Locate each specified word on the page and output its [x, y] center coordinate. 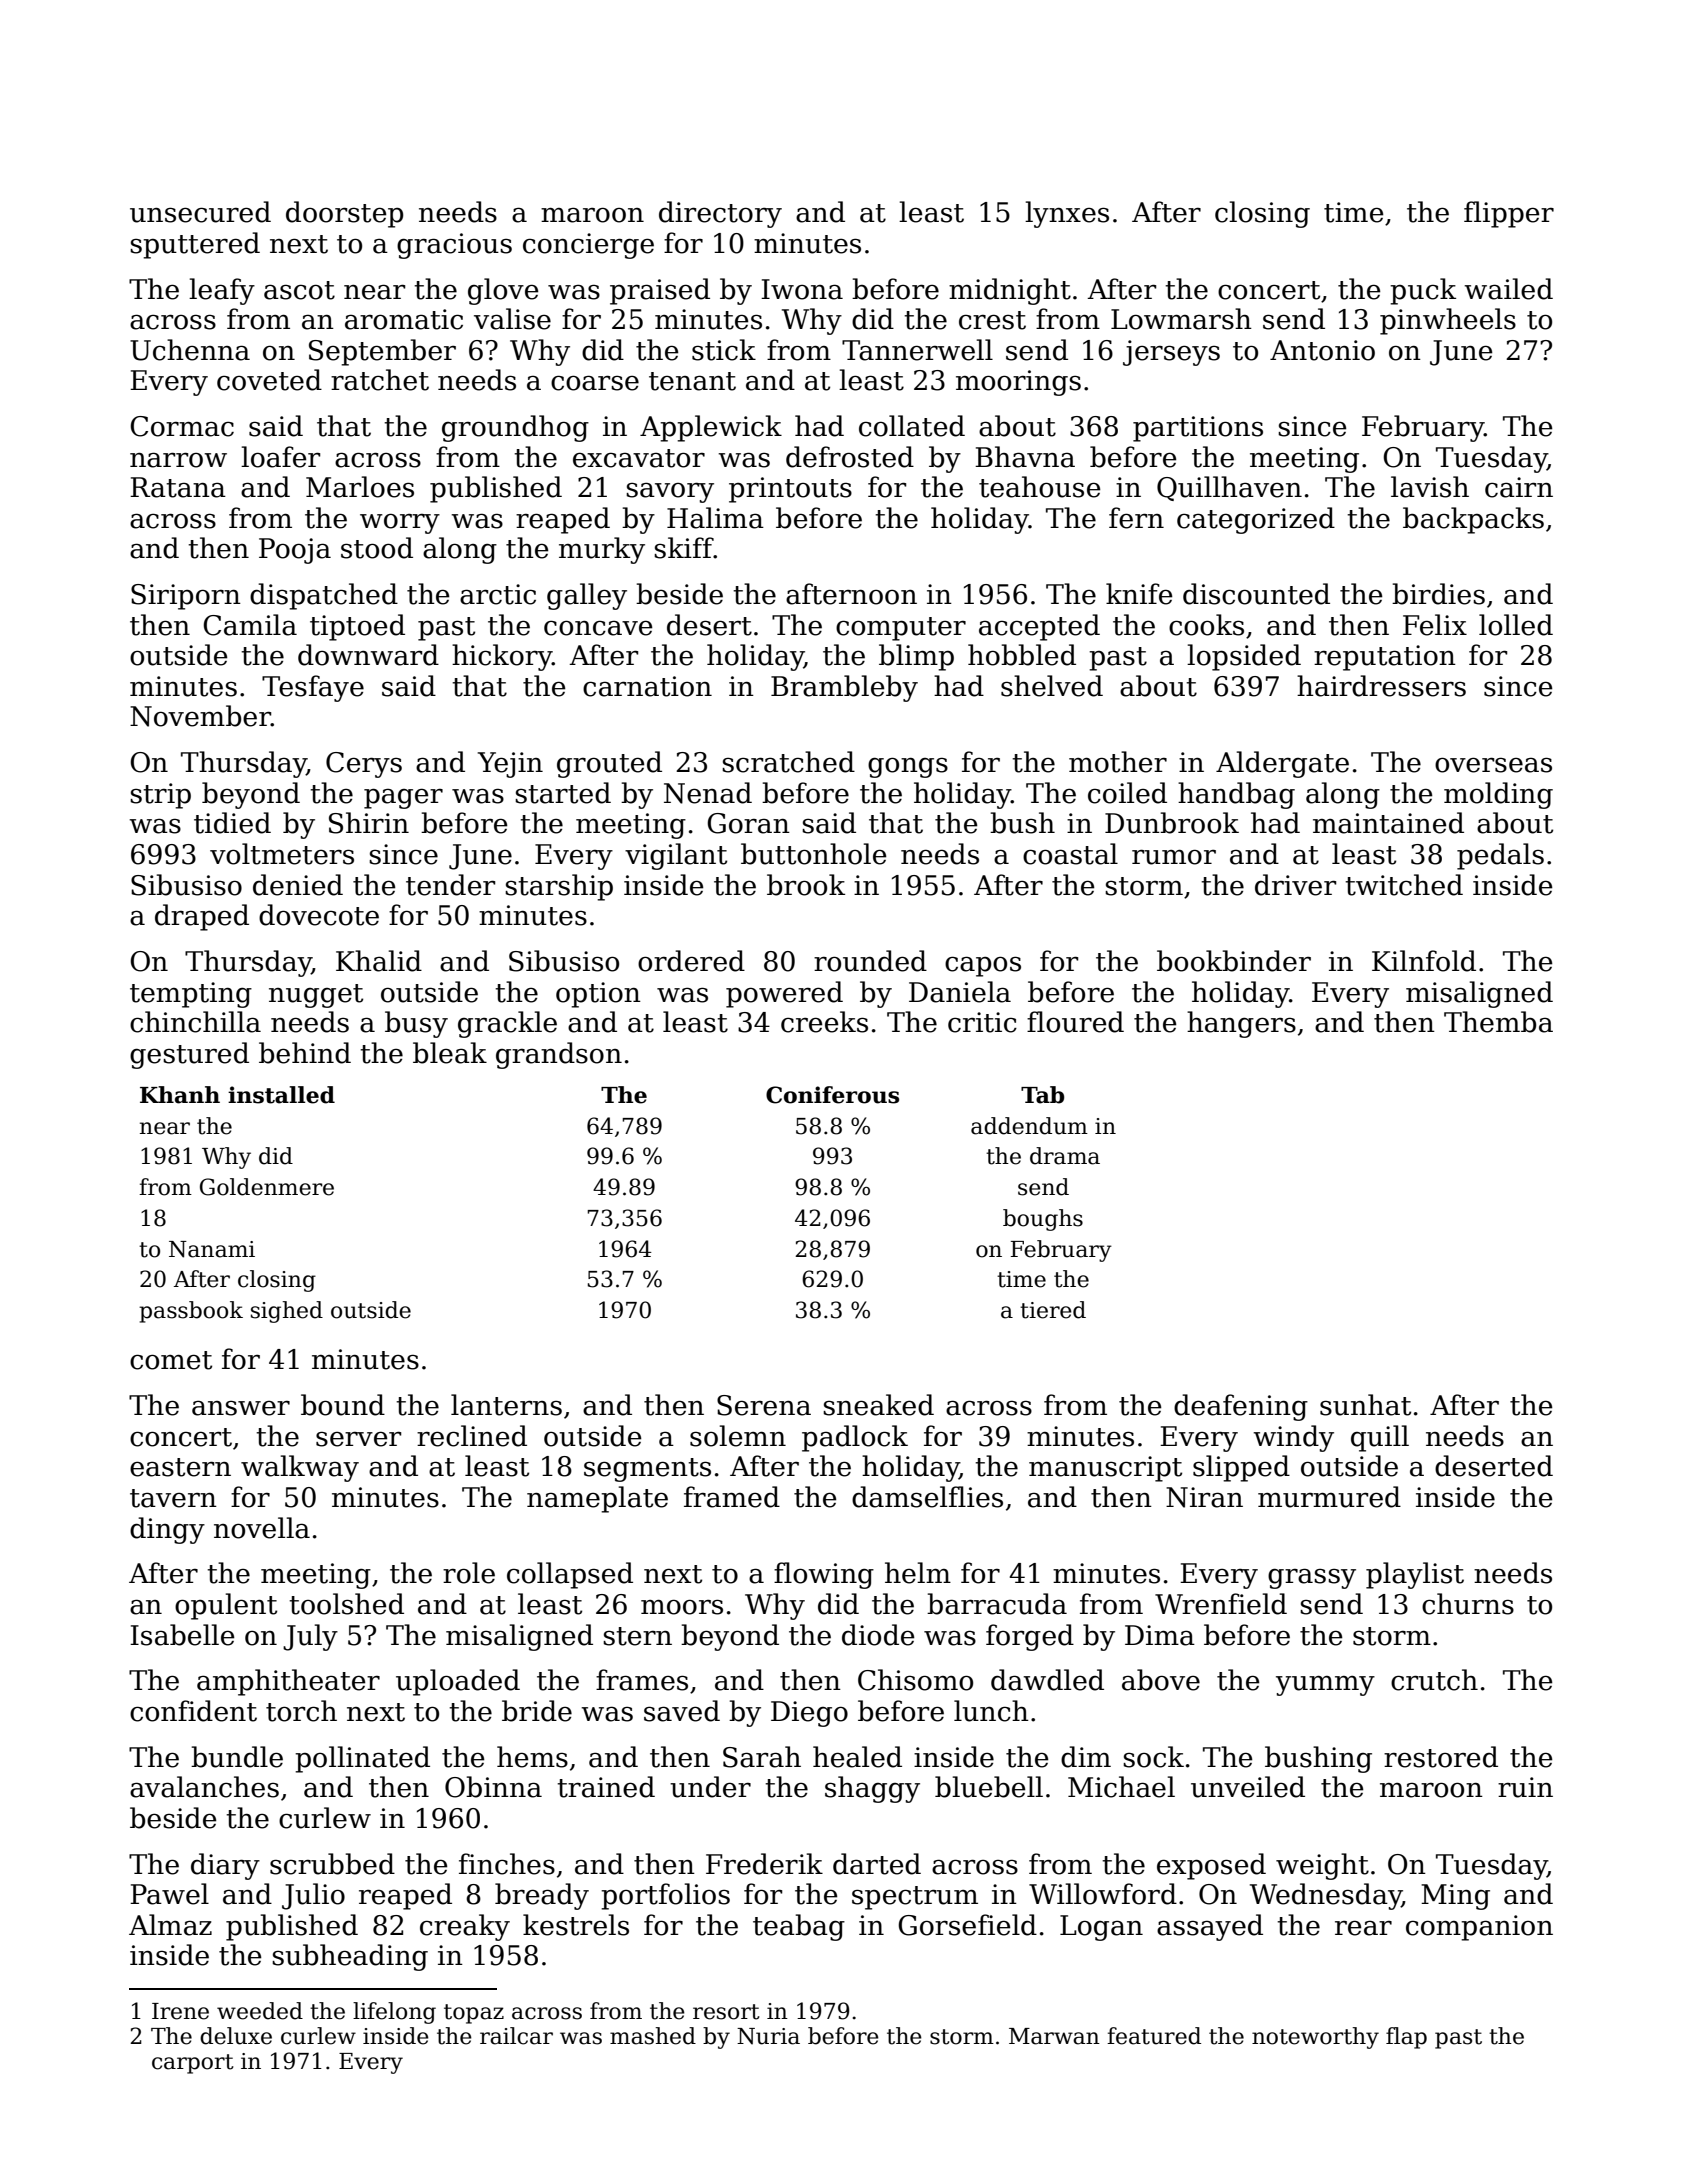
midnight [1010, 291]
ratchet [380, 380]
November [200, 716]
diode [878, 1635]
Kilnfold [1424, 961]
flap [1406, 2038]
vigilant [676, 856]
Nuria [768, 2036]
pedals [1500, 856]
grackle [507, 1024]
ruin [1525, 1787]
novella [262, 1528]
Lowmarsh [1181, 319]
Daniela [960, 992]
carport [193, 2064]
